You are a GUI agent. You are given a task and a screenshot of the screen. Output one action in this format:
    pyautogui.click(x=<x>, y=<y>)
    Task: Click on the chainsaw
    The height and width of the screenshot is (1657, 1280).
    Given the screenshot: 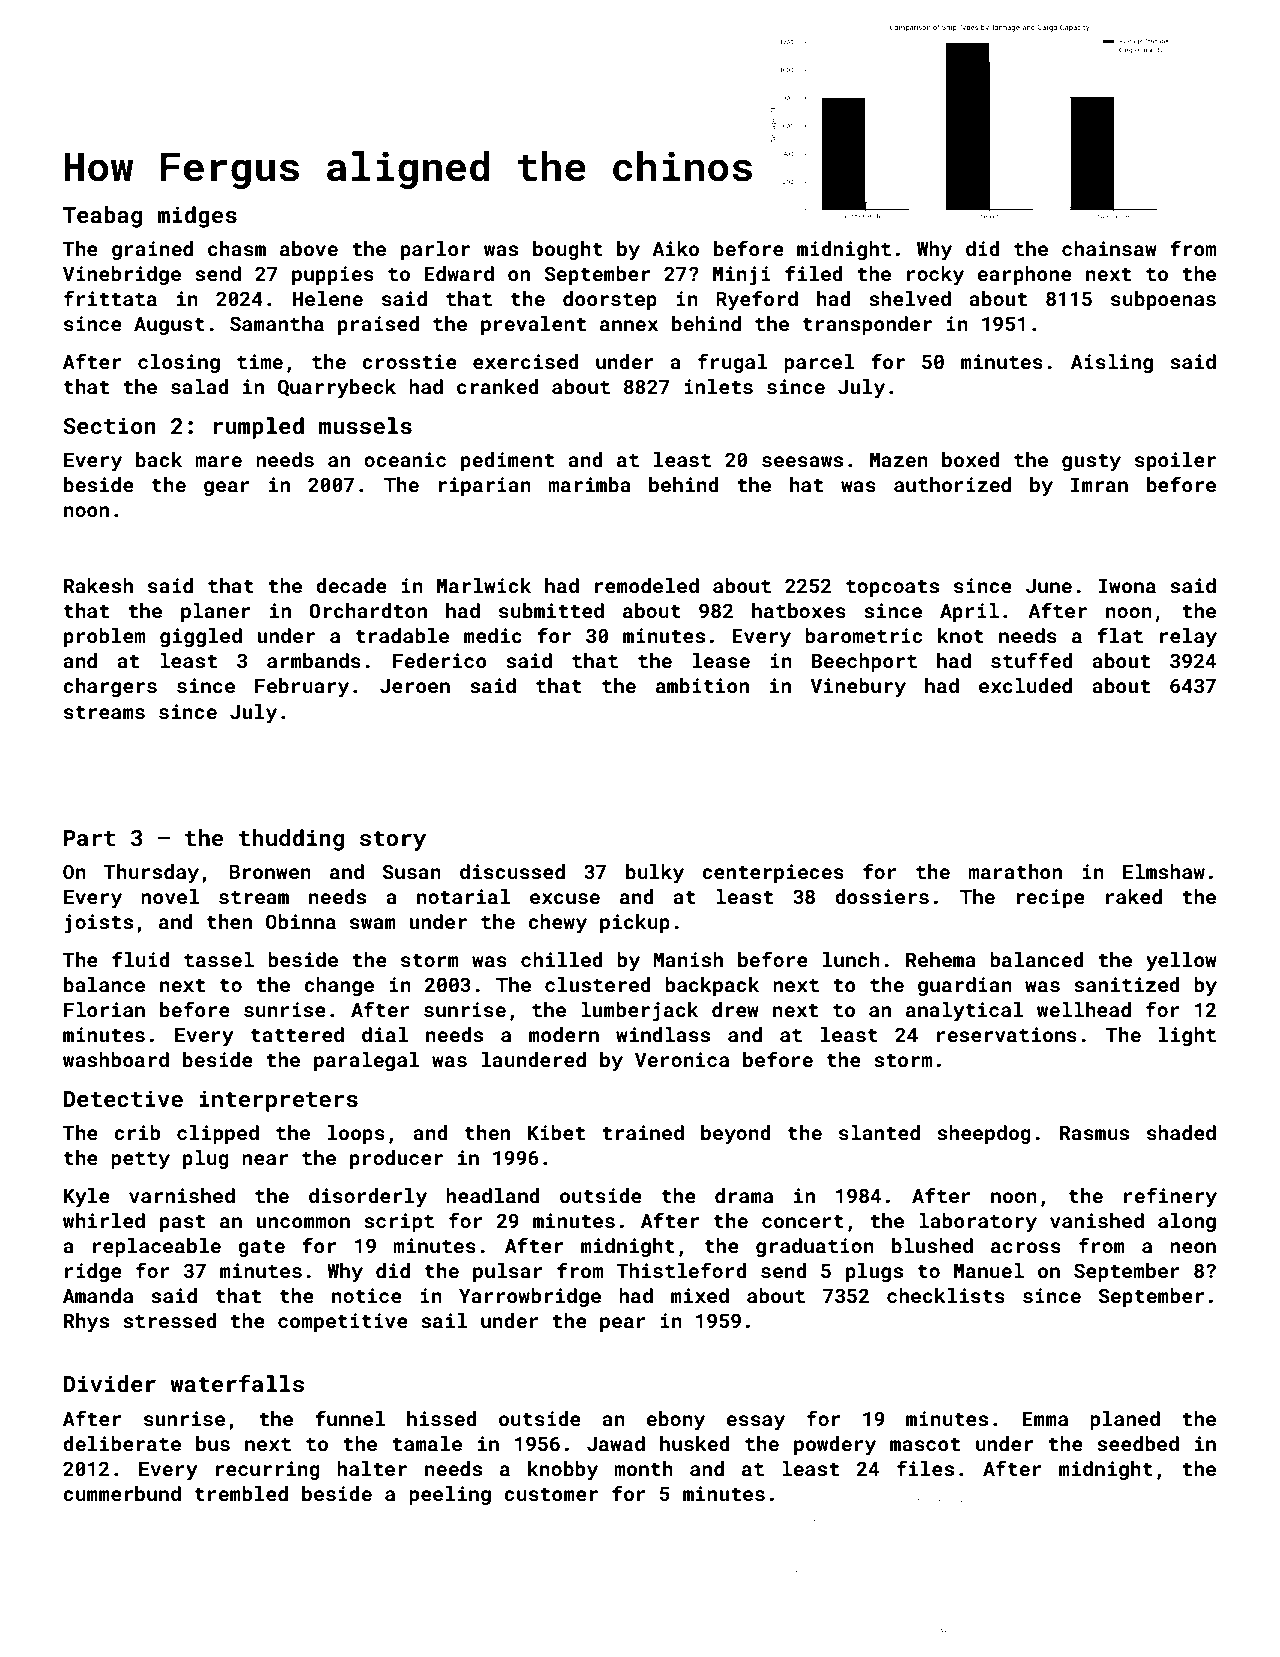 What is the action you would take?
    pyautogui.click(x=1109, y=248)
